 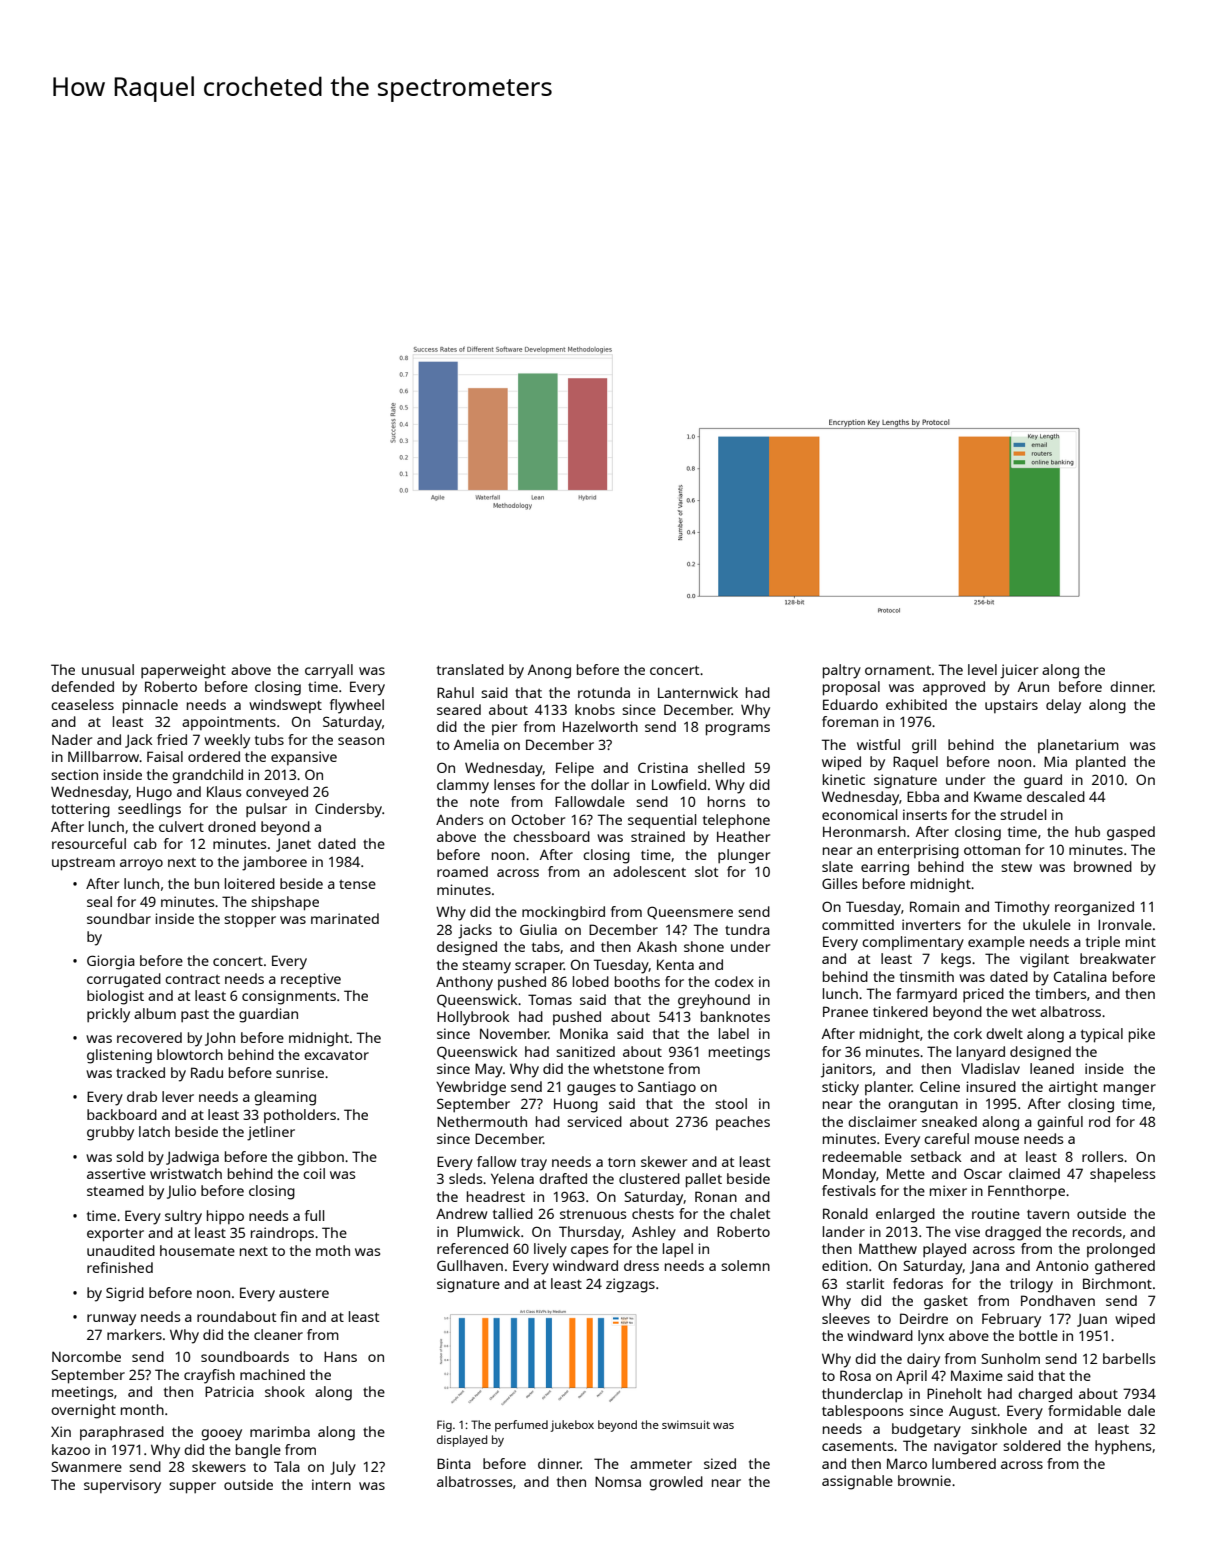 What do you see at coordinates (604, 692) in the screenshot?
I see `rotunda` at bounding box center [604, 692].
